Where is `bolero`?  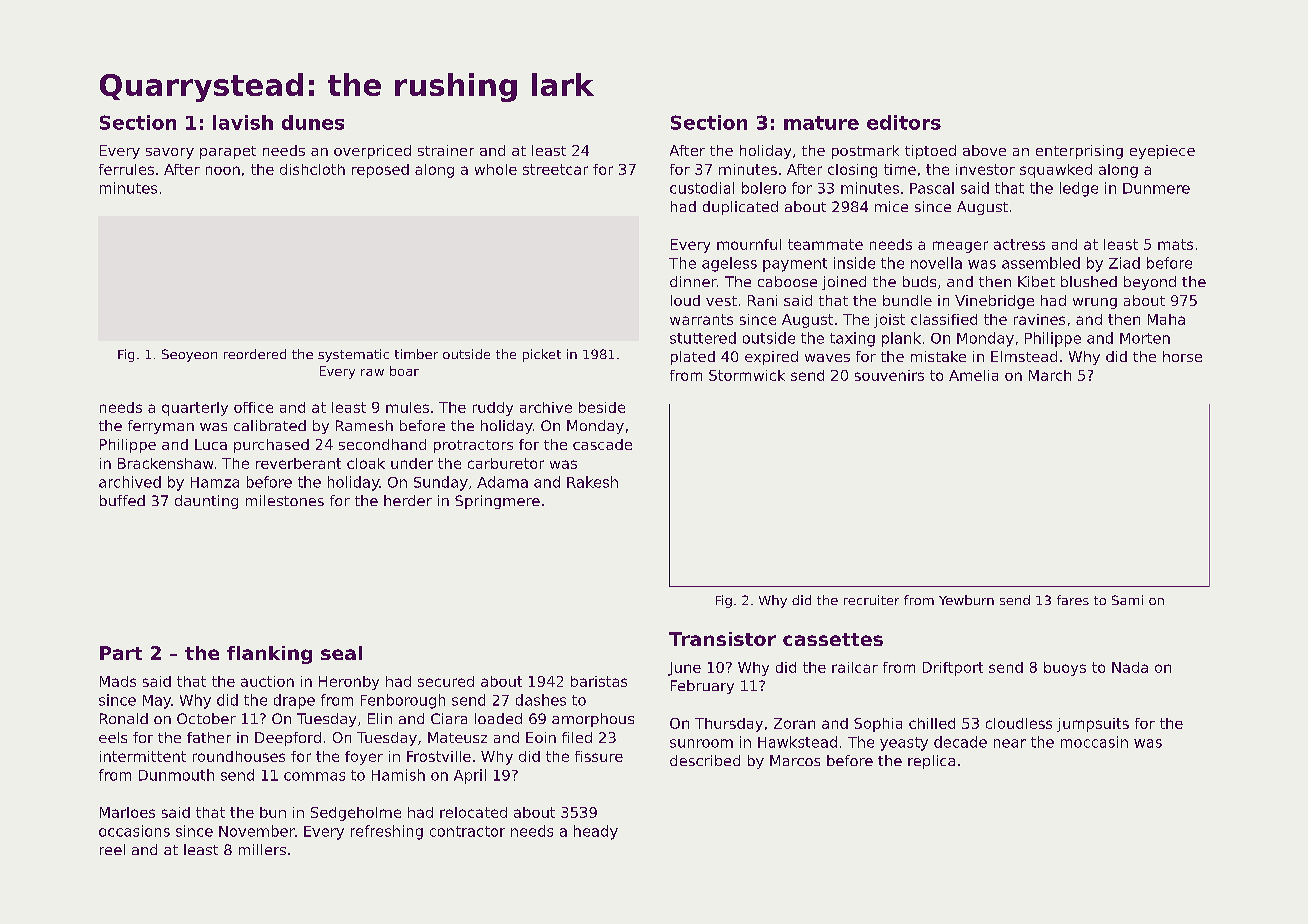
bolero is located at coordinates (764, 188).
